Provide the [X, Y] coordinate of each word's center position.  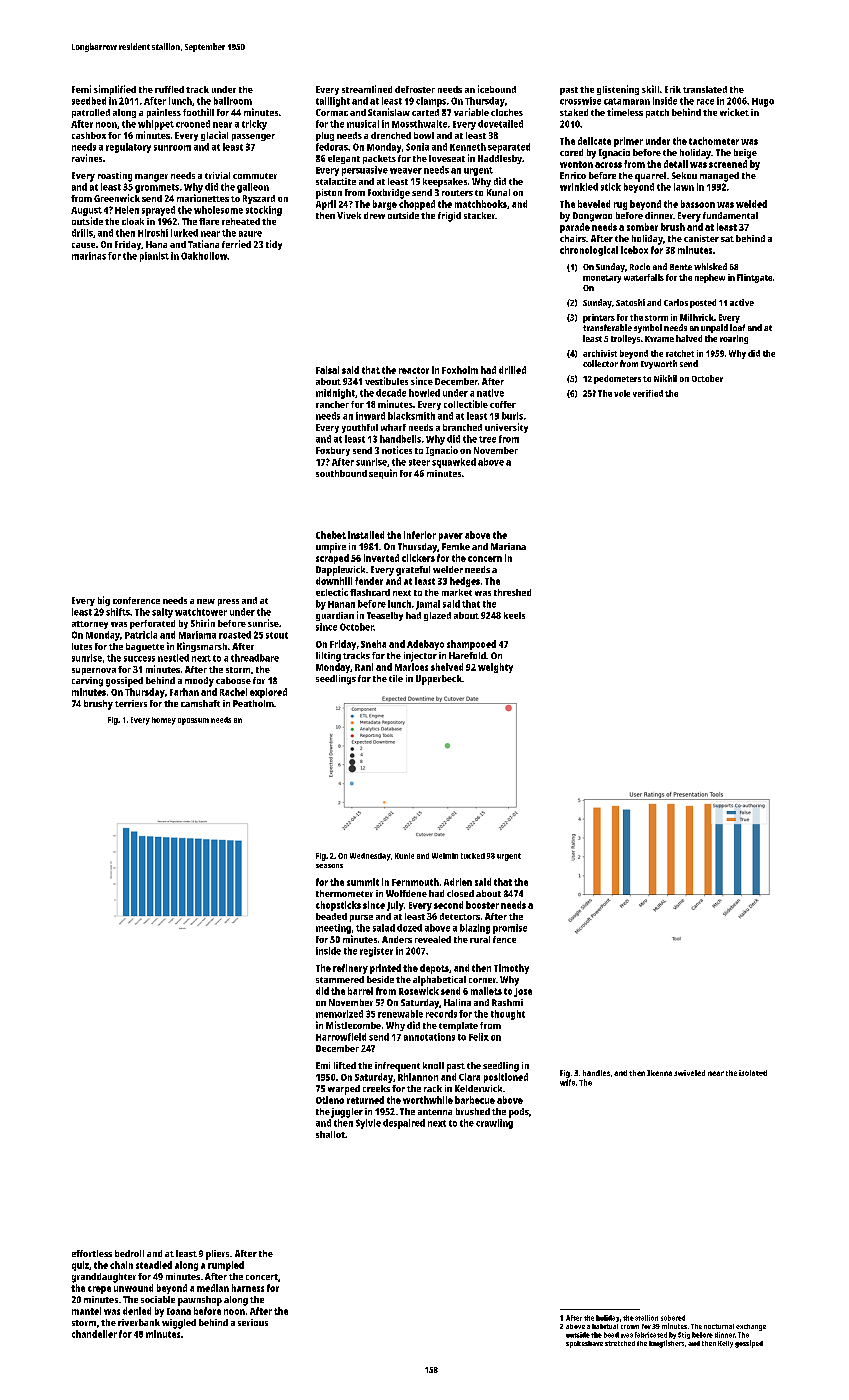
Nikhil [665, 378]
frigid [449, 217]
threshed [512, 592]
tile [396, 678]
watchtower [201, 612]
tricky [254, 125]
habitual [605, 1326]
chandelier [94, 1334]
